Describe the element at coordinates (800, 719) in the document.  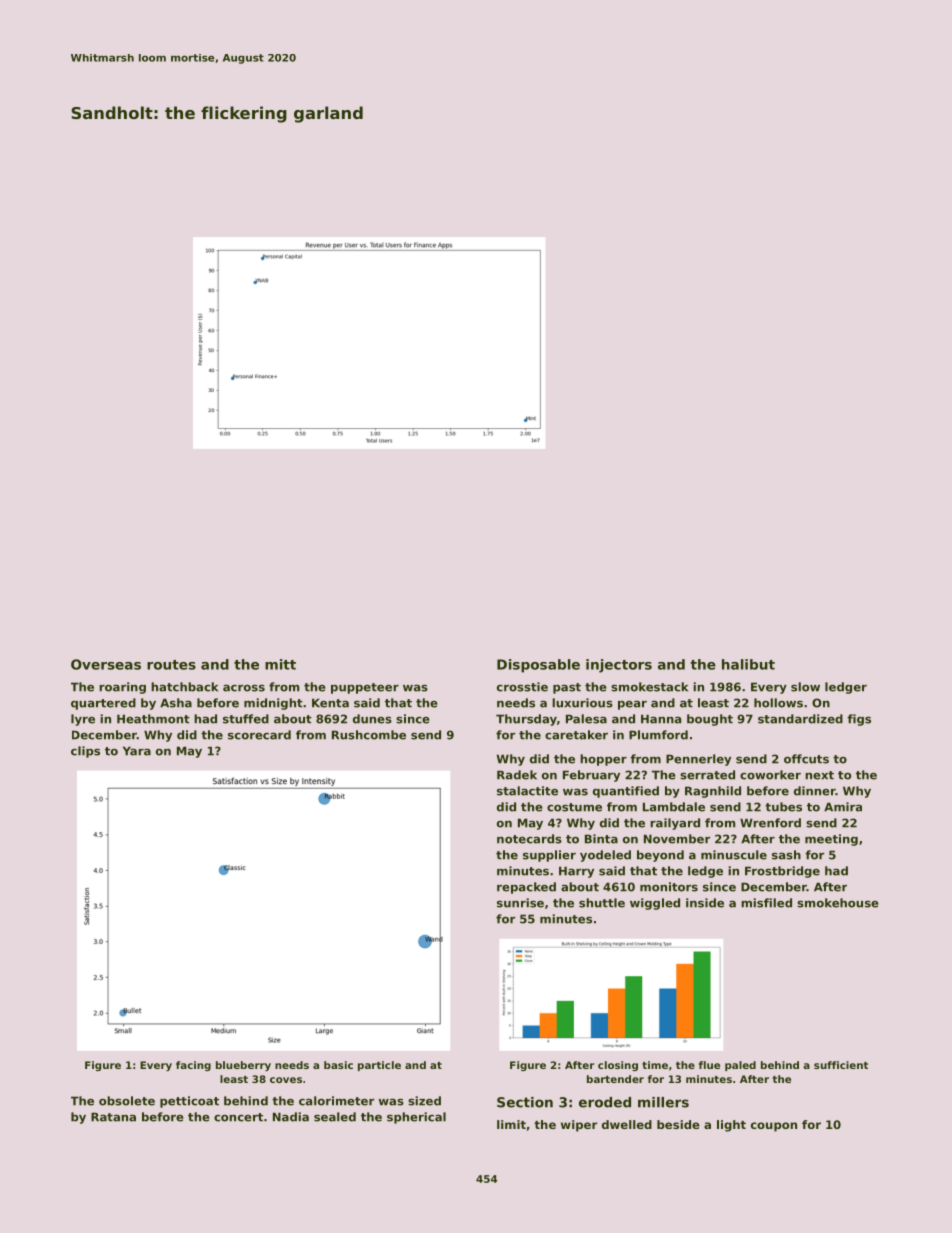
I see `standardized` at that location.
